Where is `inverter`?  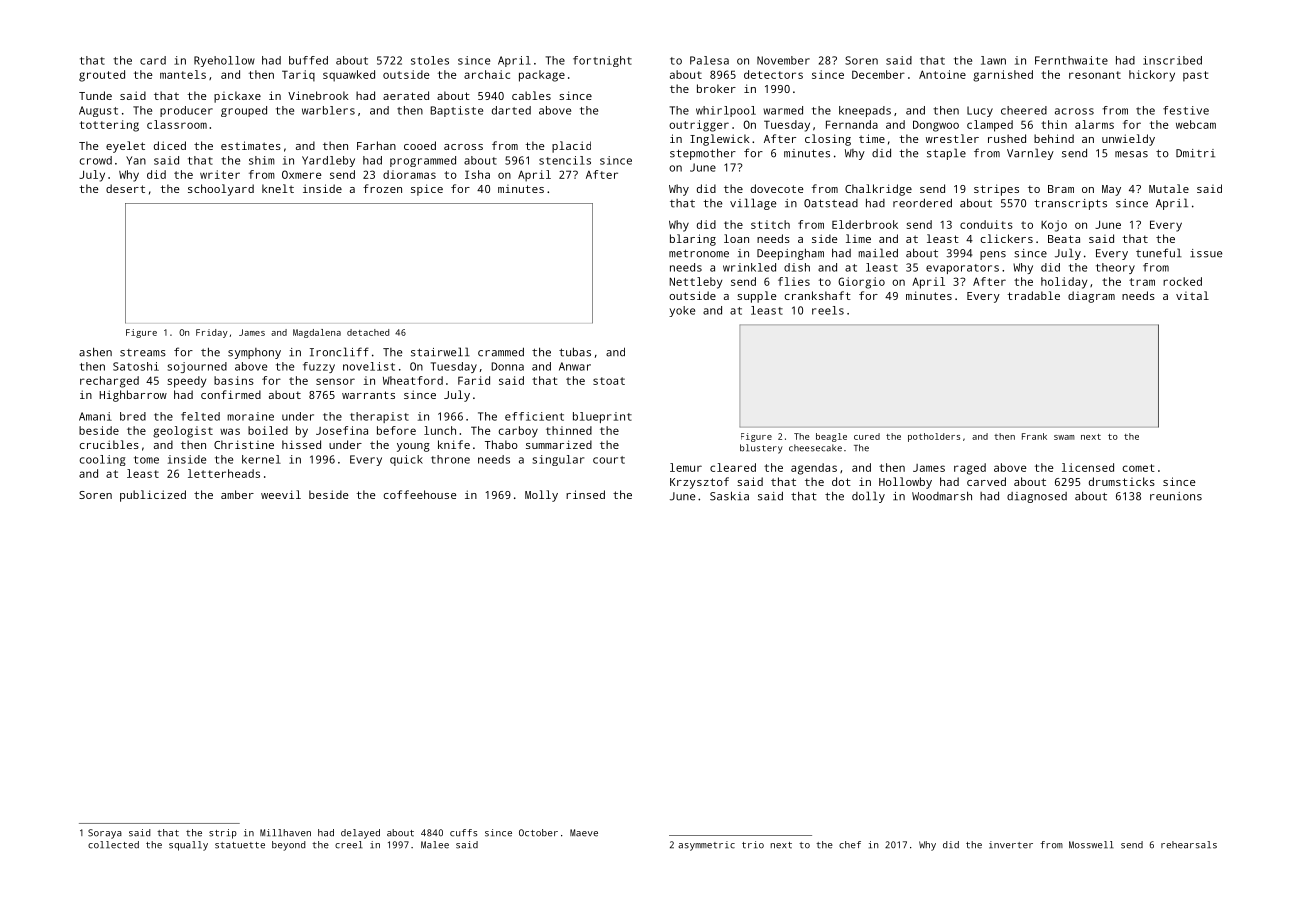 inverter is located at coordinates (1011, 845).
